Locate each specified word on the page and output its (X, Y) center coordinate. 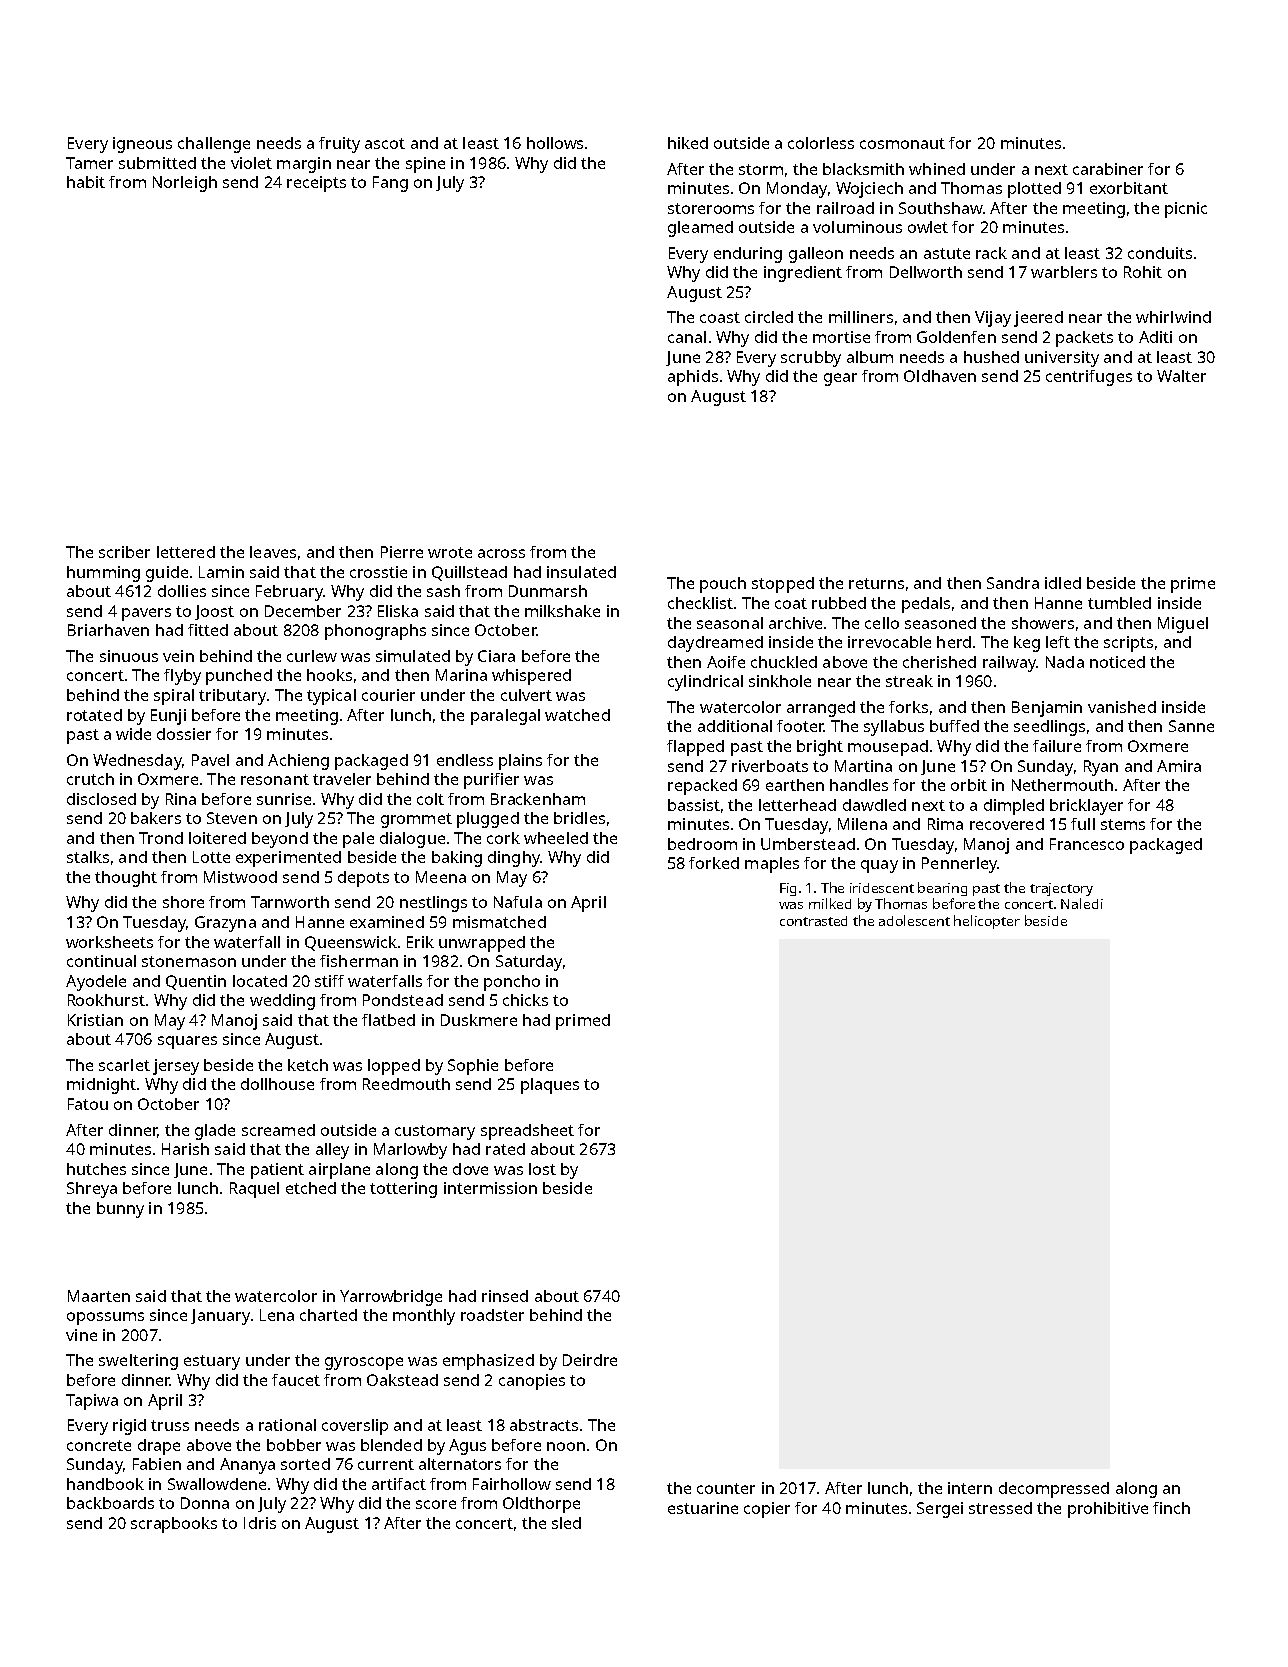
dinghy (514, 859)
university (1062, 359)
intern (970, 1488)
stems (1123, 824)
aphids (693, 378)
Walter (1181, 376)
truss (170, 1425)
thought (126, 879)
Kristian (95, 1020)
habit (86, 182)
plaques (550, 1086)
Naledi (1082, 903)
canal (687, 337)
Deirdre (590, 1360)
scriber (124, 552)
